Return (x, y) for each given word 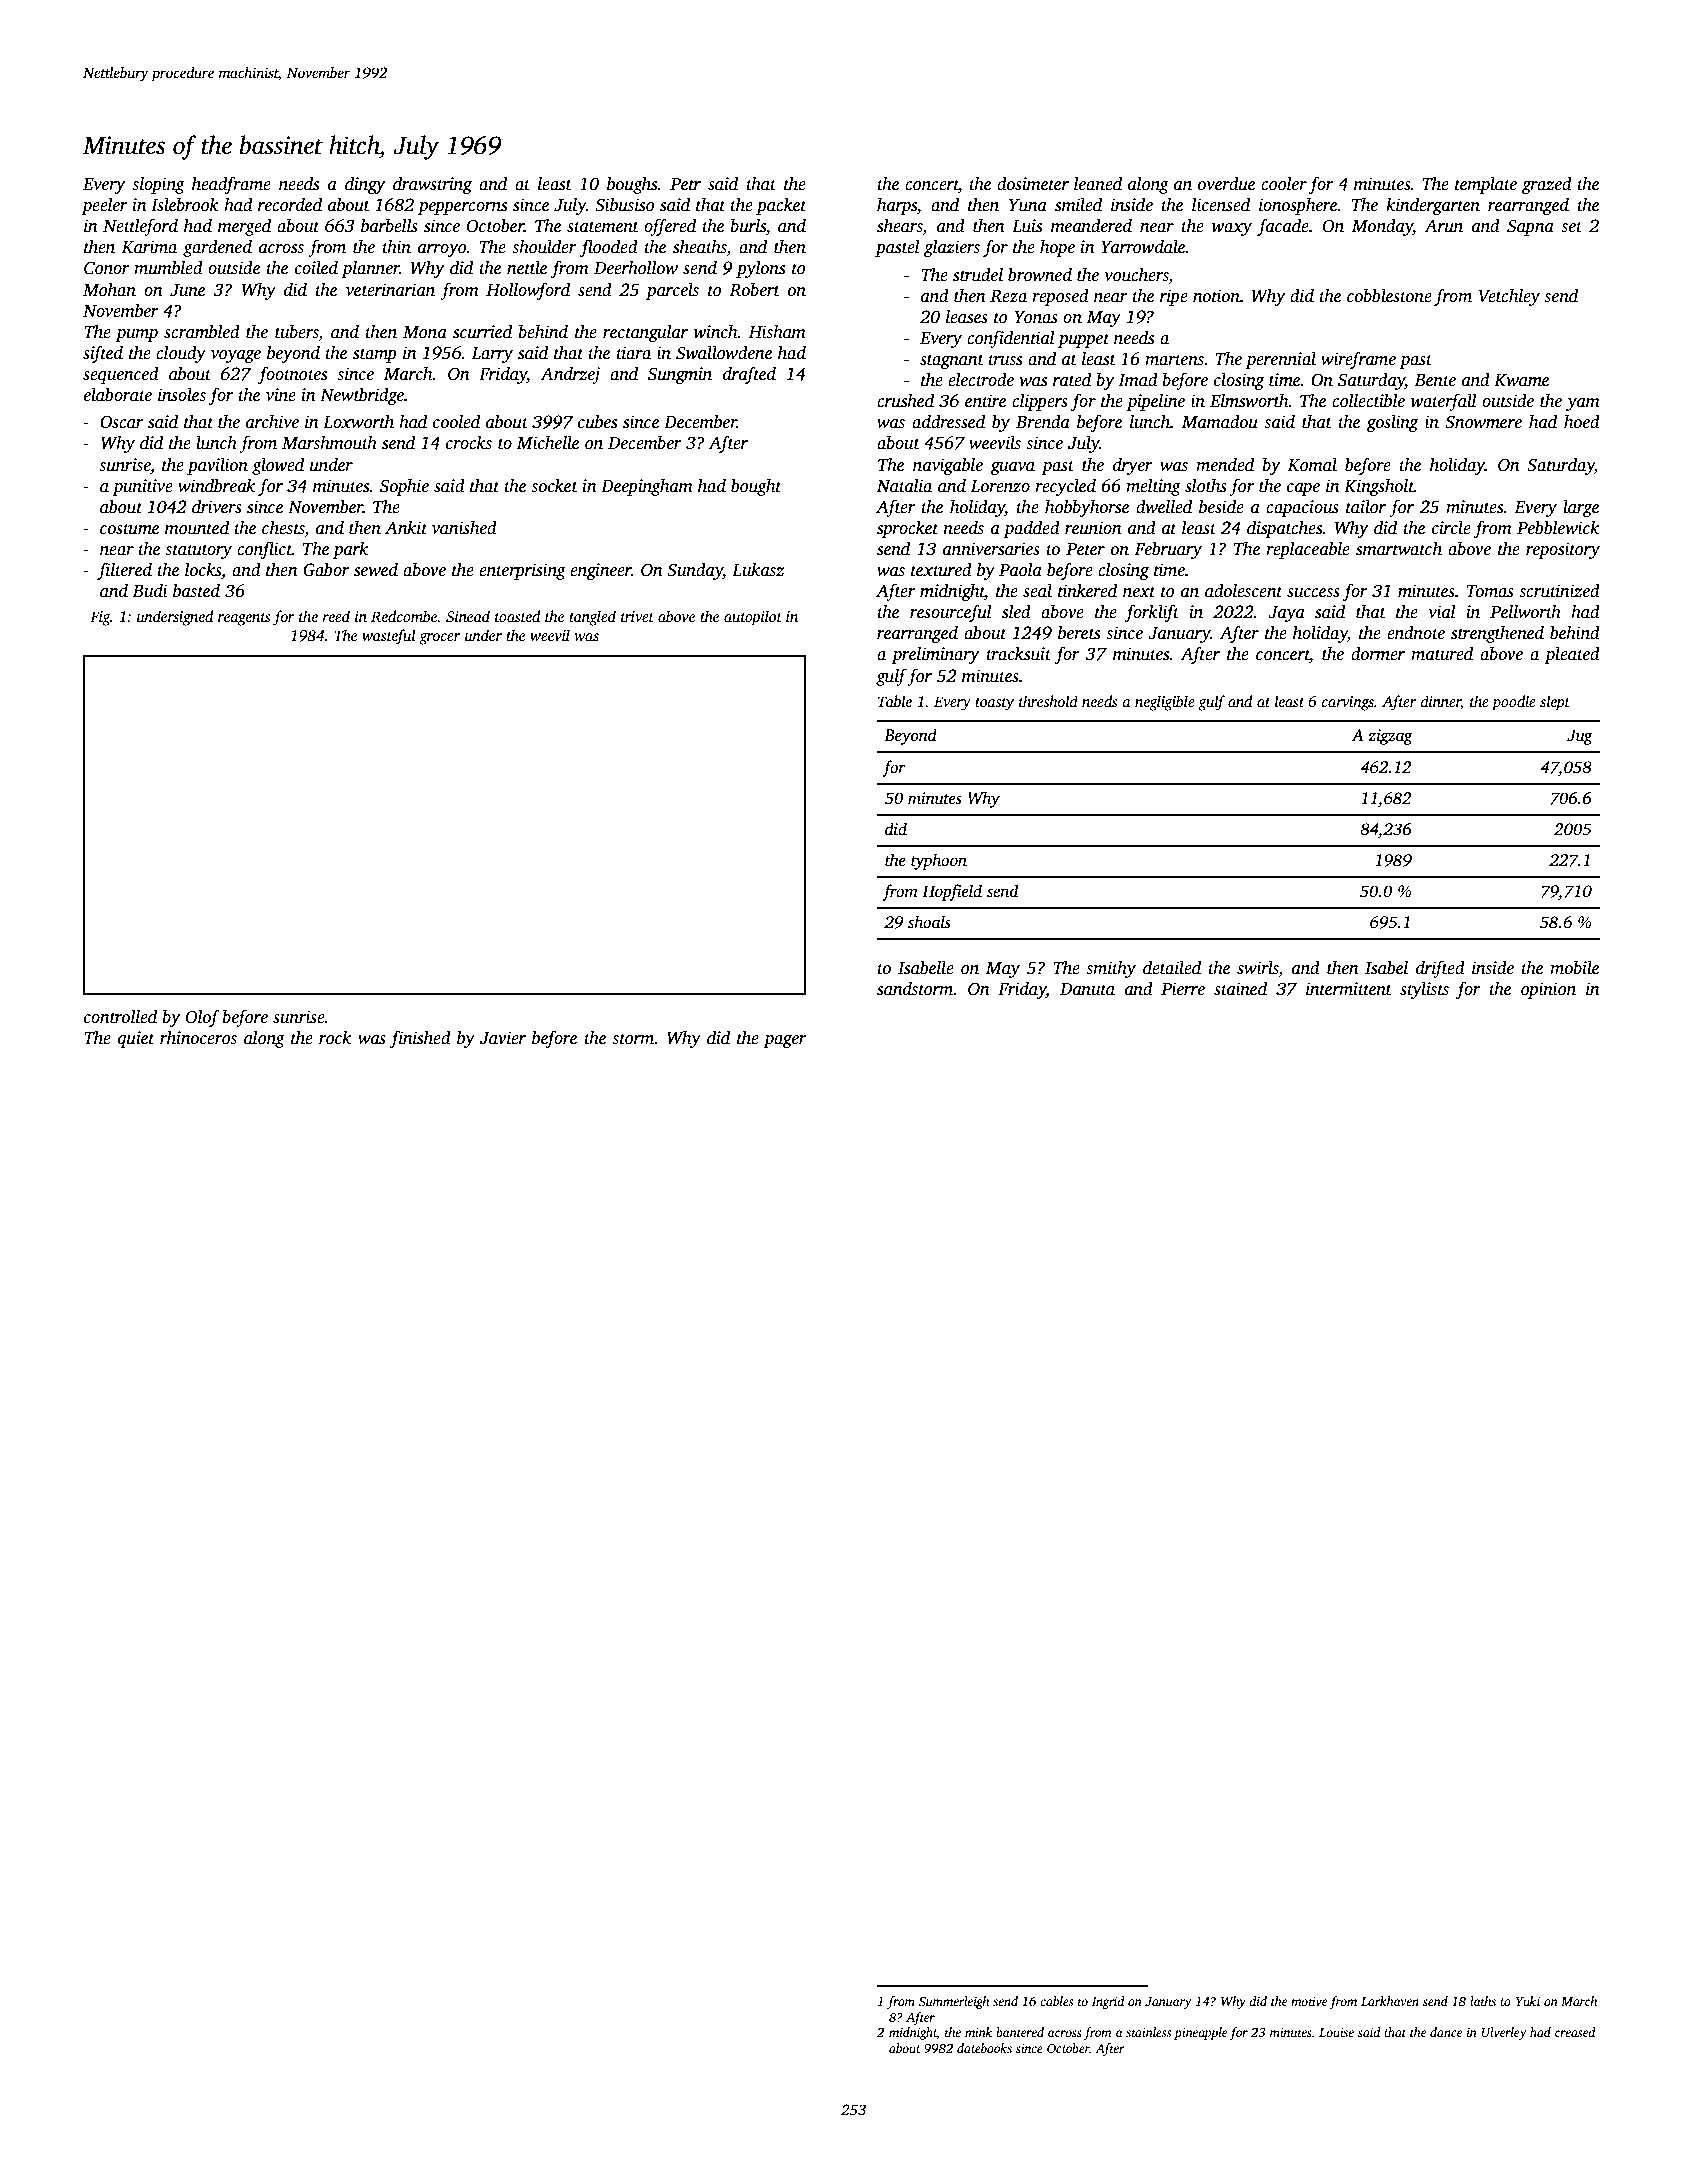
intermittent (1349, 989)
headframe (231, 185)
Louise (1336, 2032)
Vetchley (1509, 297)
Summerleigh (954, 2002)
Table (895, 701)
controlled (120, 1017)
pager (785, 1041)
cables (1056, 2001)
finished (420, 1039)
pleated (1572, 655)
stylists (1424, 990)
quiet (136, 1039)
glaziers (952, 248)
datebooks (984, 2048)
